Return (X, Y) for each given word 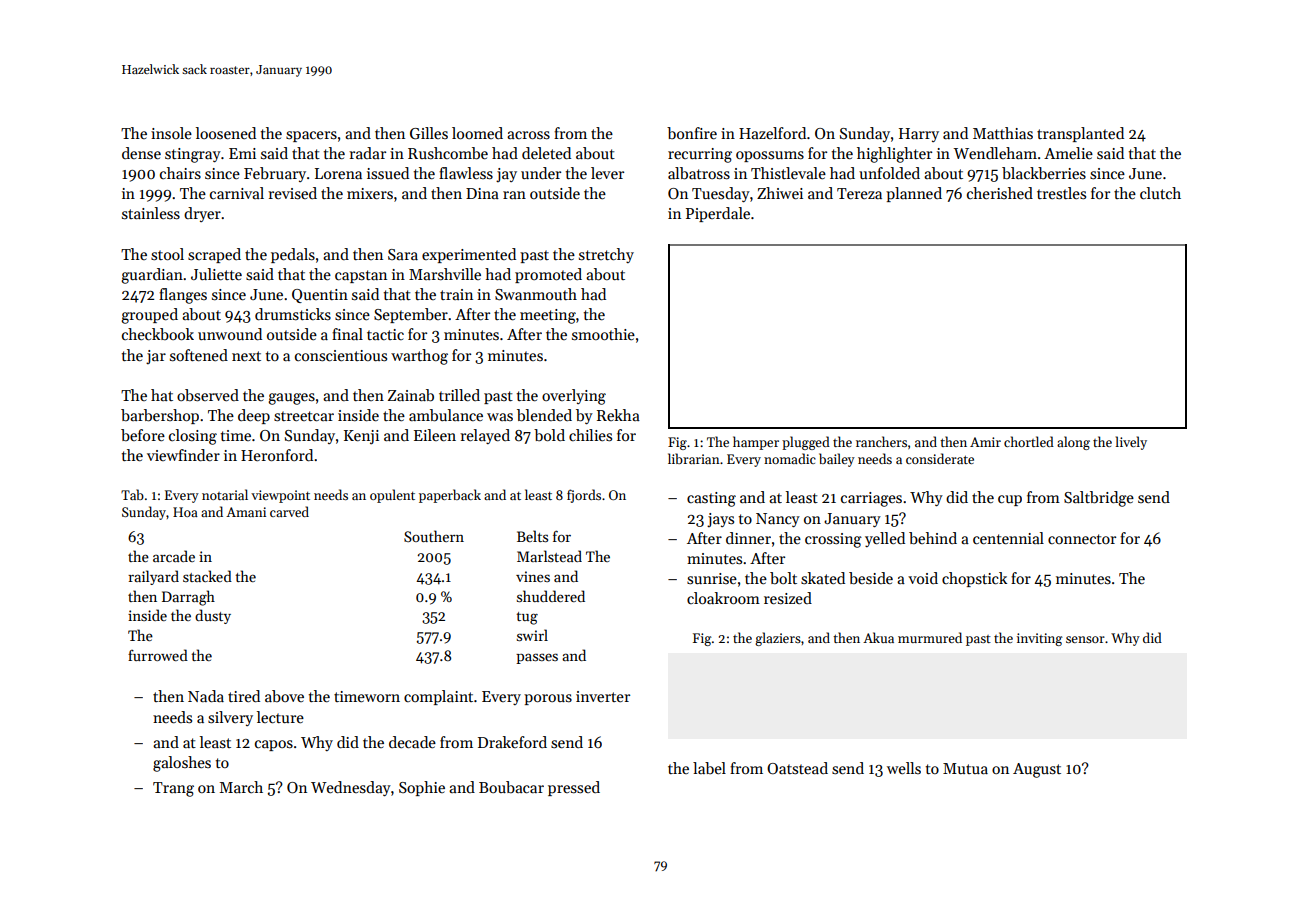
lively (1131, 443)
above (284, 696)
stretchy (606, 255)
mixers (370, 193)
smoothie (603, 334)
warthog (419, 357)
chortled (1029, 441)
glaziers (778, 639)
